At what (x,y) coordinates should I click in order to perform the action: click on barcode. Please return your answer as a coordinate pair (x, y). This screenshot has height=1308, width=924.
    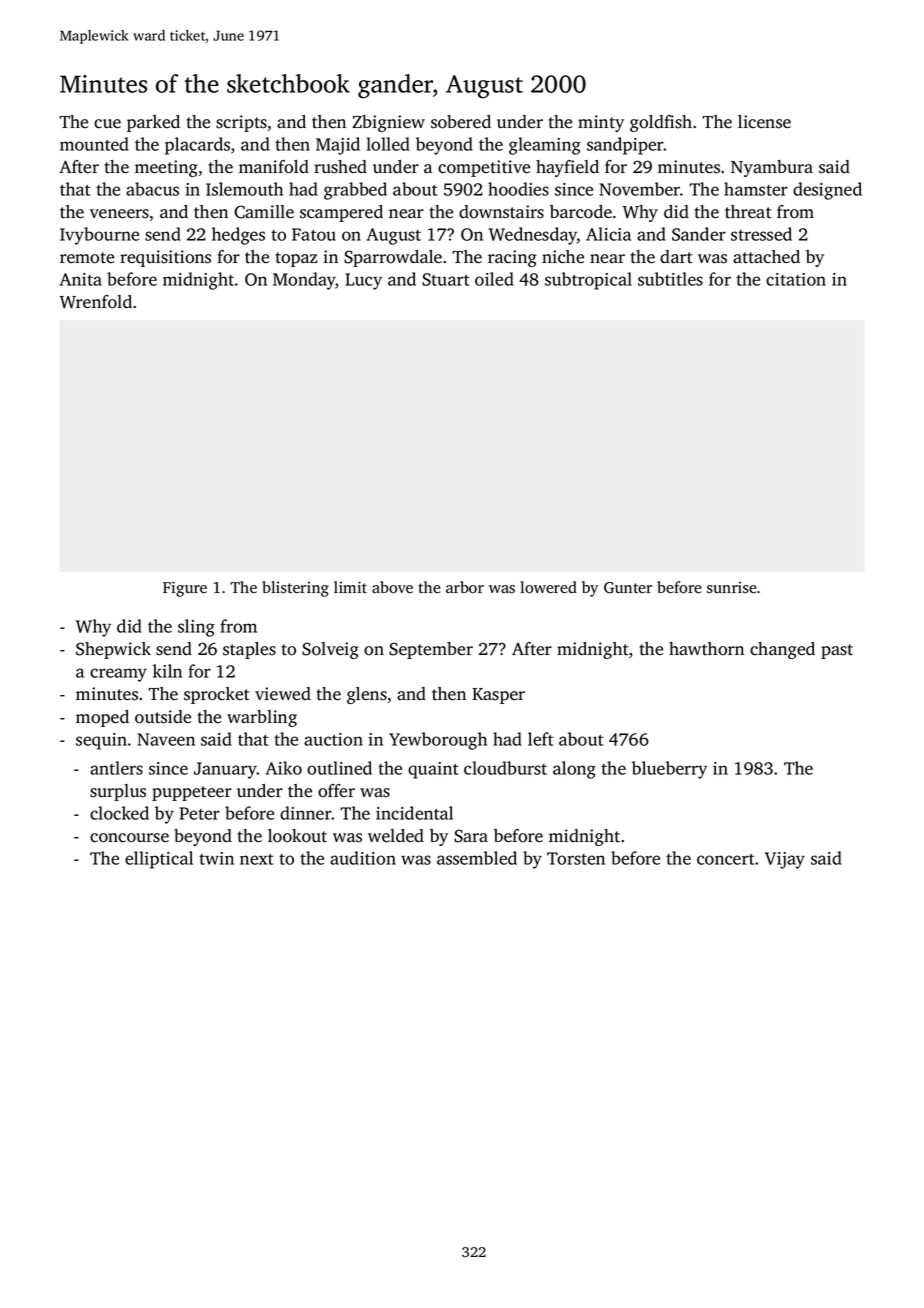
    Looking at the image, I should click on (581, 212).
